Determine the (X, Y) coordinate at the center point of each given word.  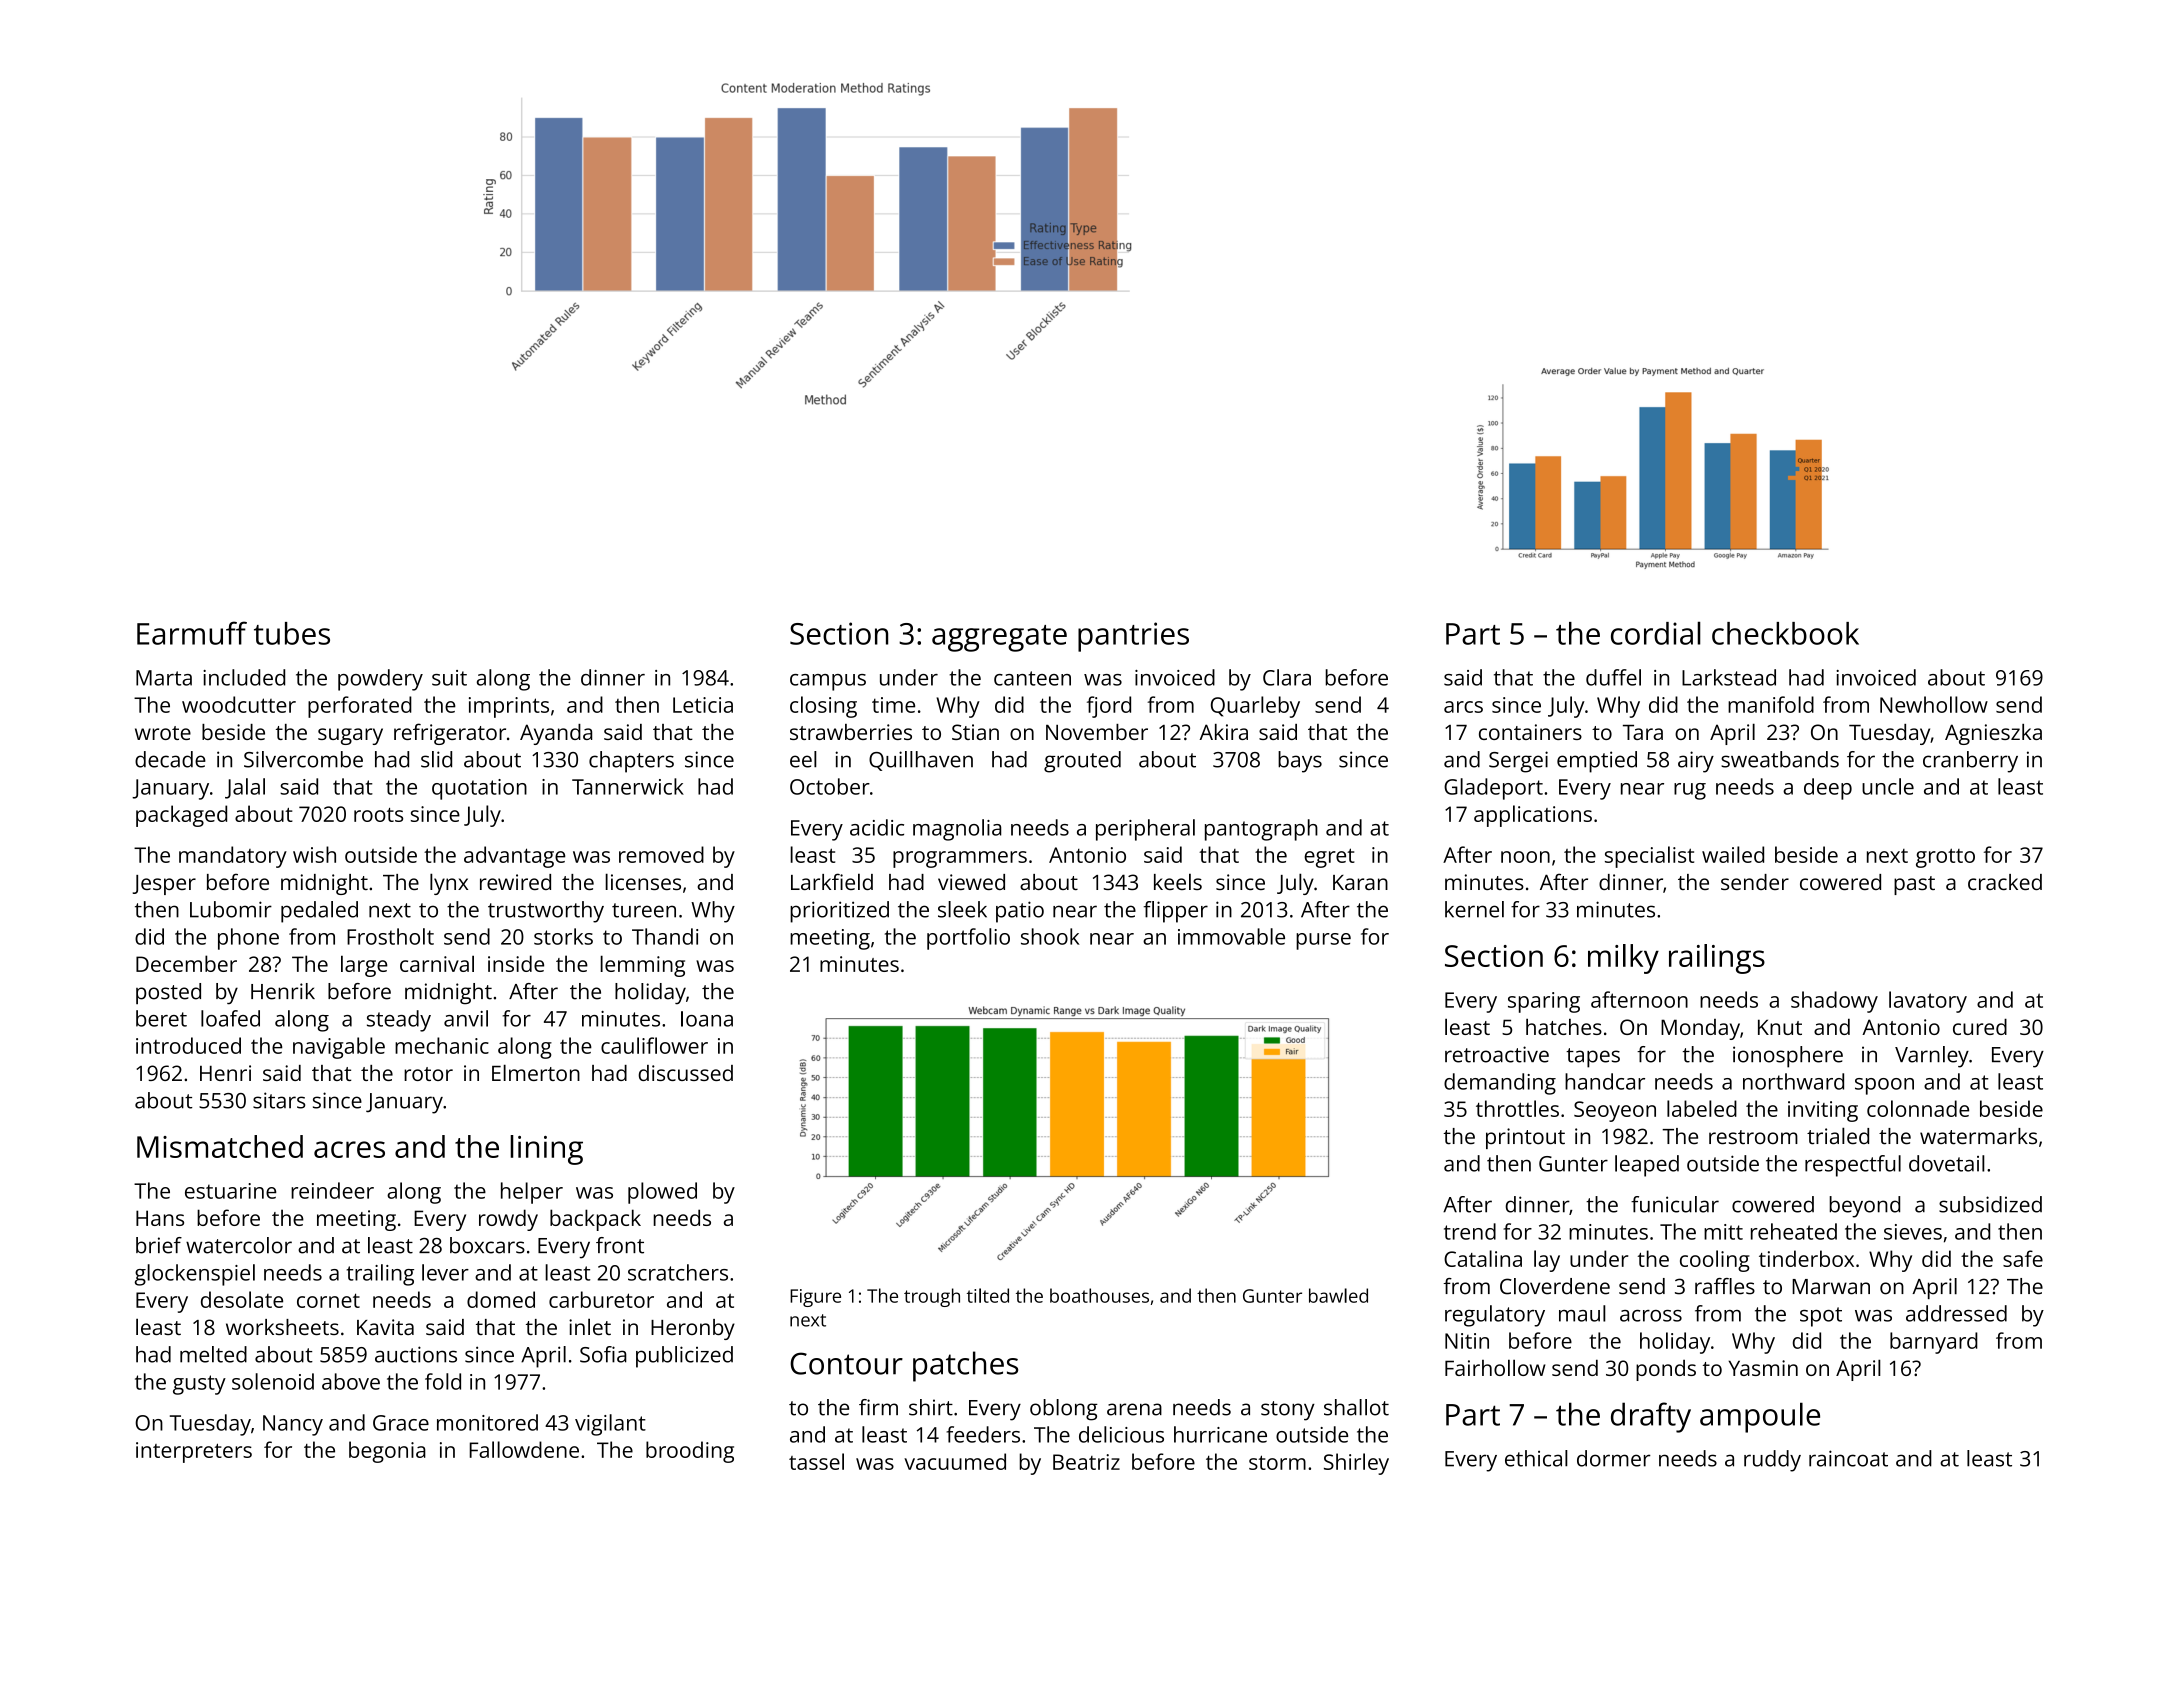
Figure (815, 1298)
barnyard (1934, 1343)
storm (1277, 1462)
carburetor (601, 1299)
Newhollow (1934, 704)
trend (1470, 1231)
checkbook (1785, 633)
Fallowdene (524, 1449)
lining (546, 1150)
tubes (292, 633)
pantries (1133, 637)
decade (170, 759)
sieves (1913, 1232)
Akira (1223, 732)
